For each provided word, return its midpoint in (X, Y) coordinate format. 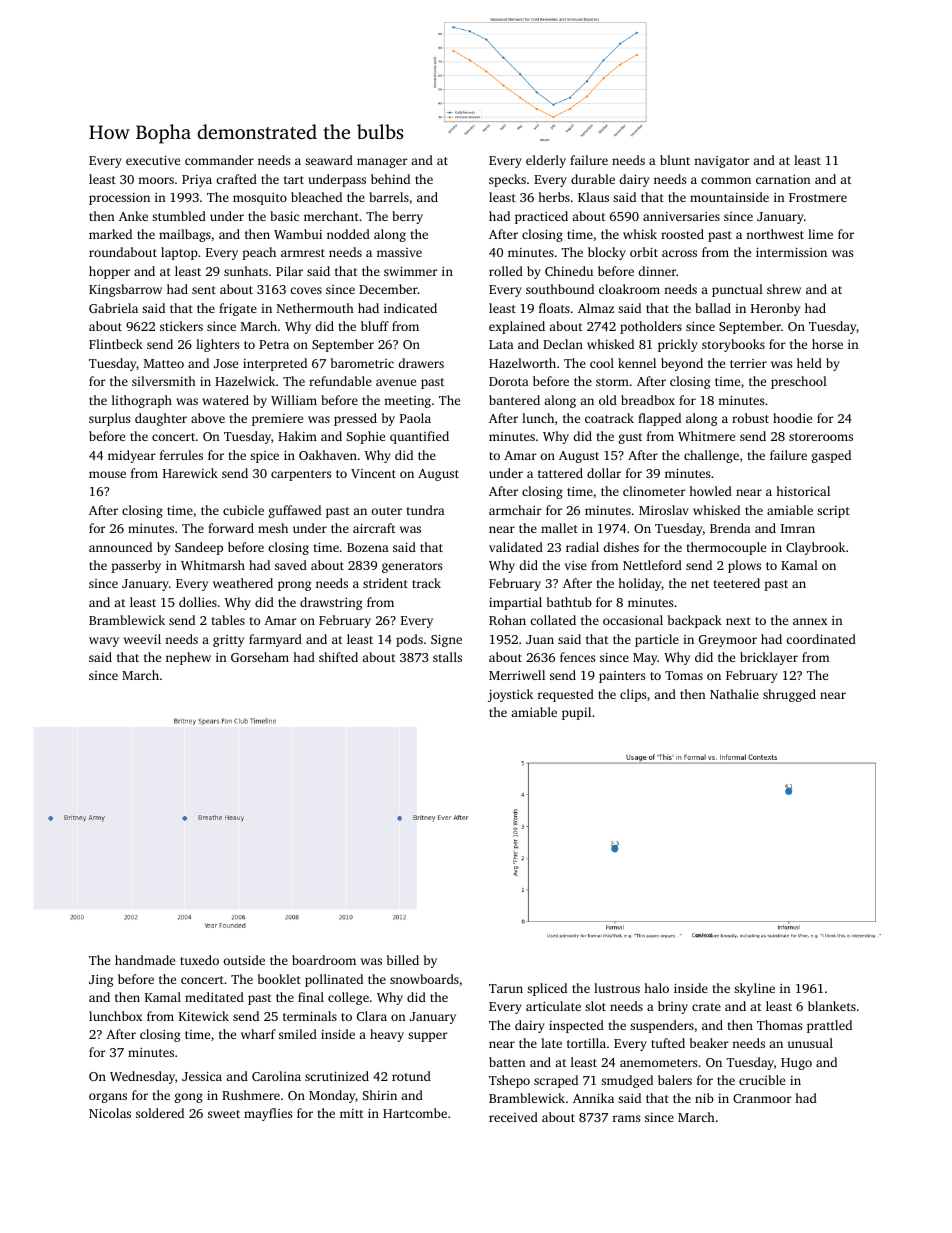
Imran (798, 528)
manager (382, 163)
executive (153, 160)
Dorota (509, 381)
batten (507, 1062)
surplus (109, 419)
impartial (515, 603)
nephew (188, 658)
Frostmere (818, 197)
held (809, 363)
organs (108, 1098)
